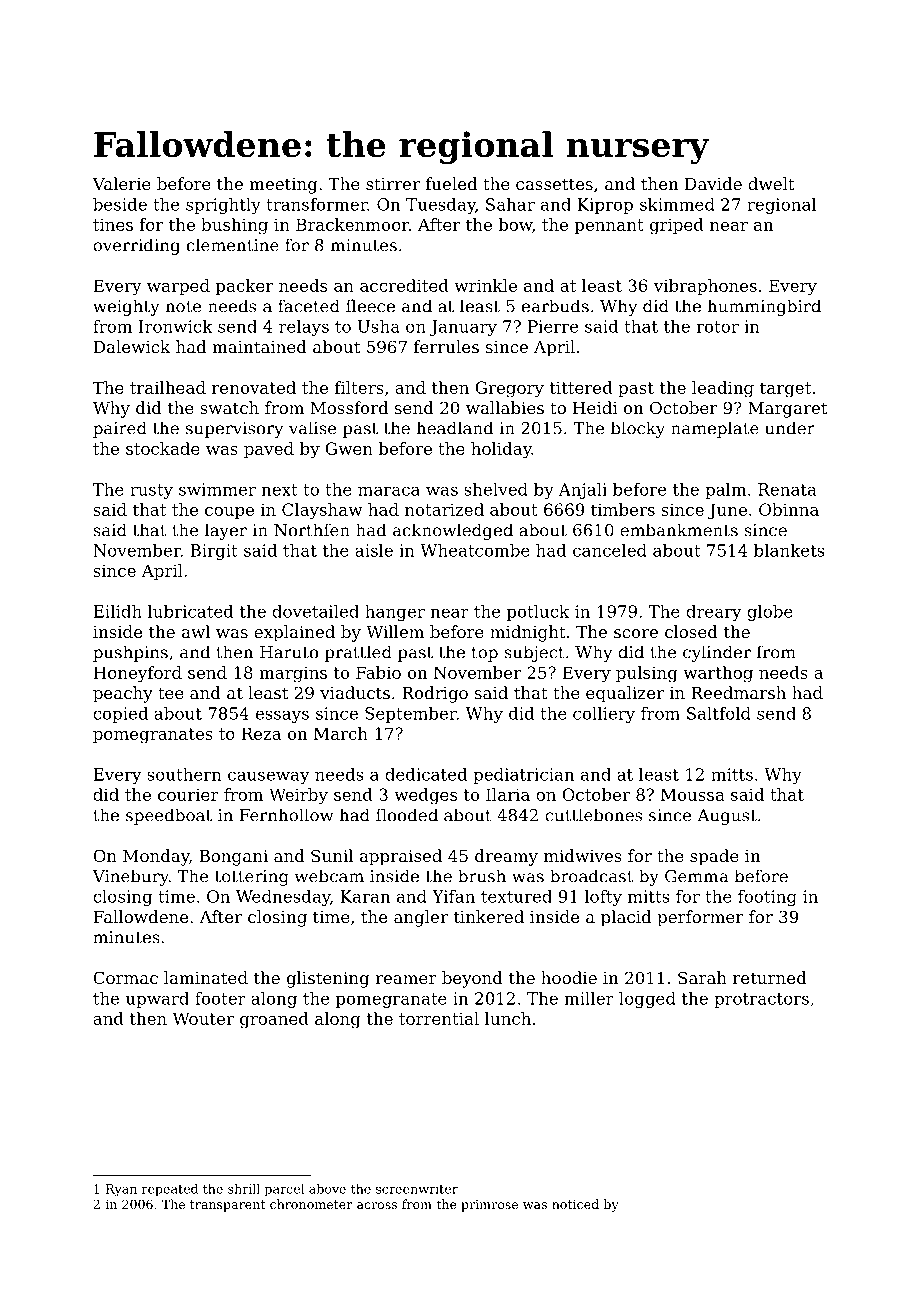 The width and height of the screenshot is (924, 1314). I want to click on returned, so click(770, 977).
